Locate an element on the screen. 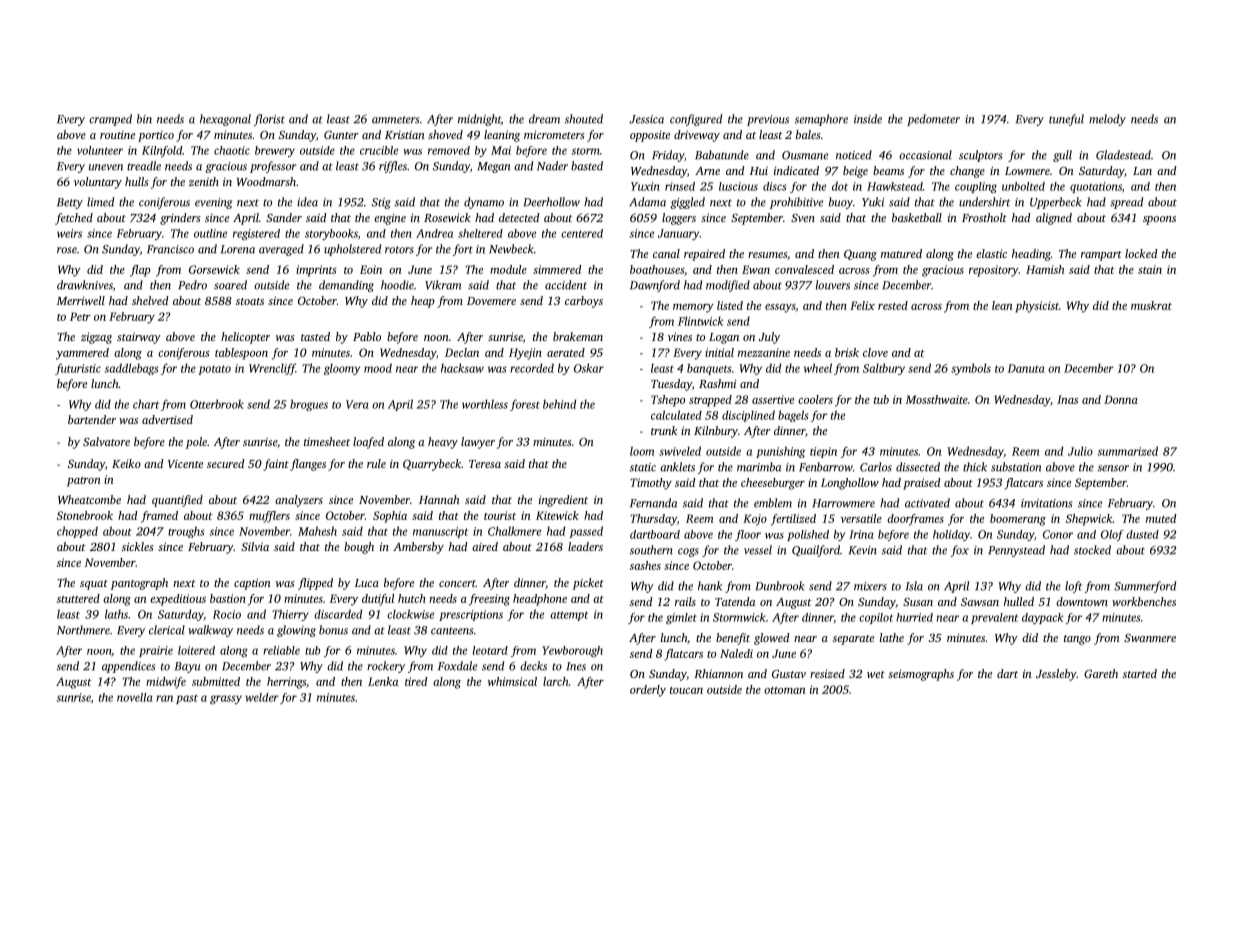 The image size is (1233, 952). Upperbeck is located at coordinates (1056, 203).
